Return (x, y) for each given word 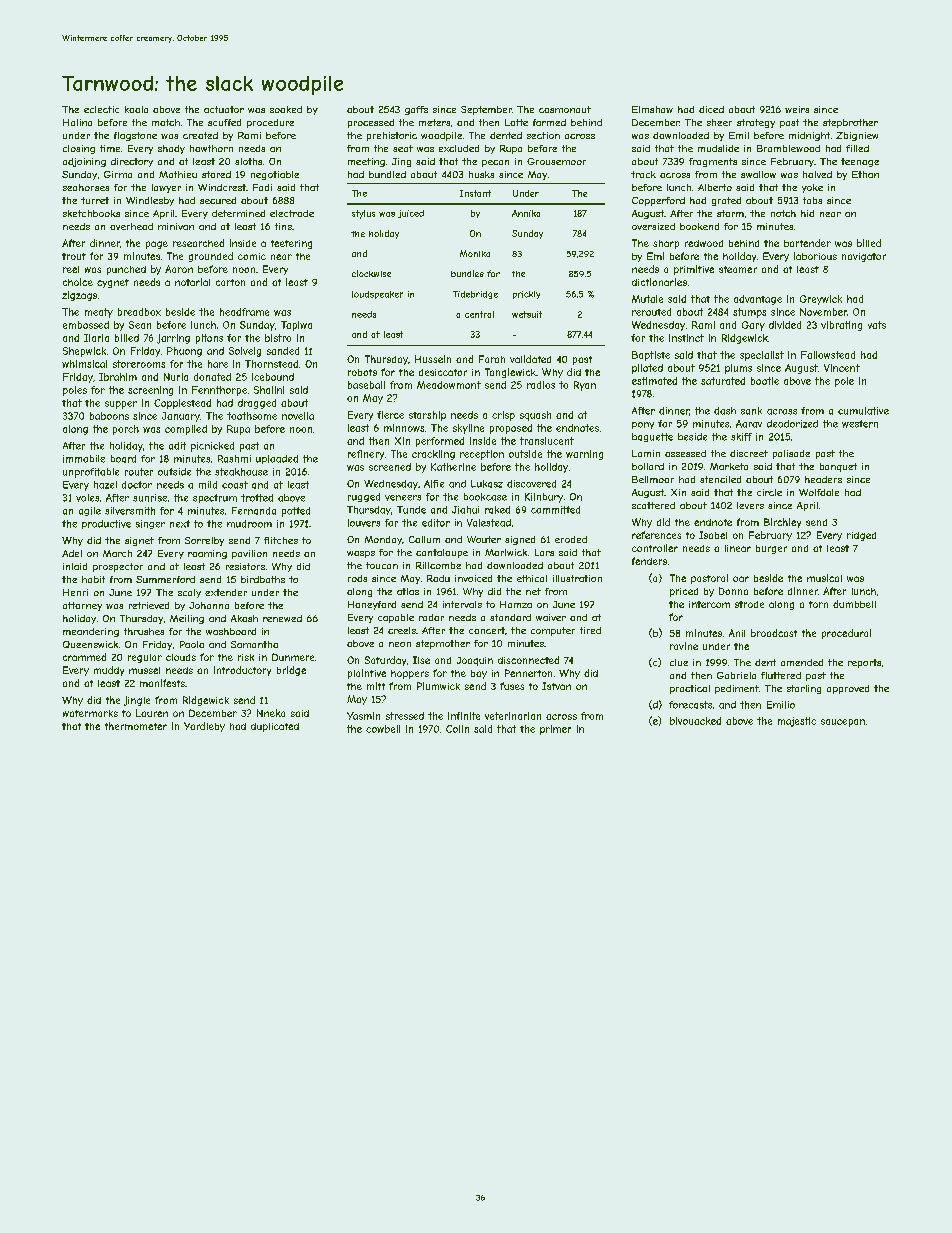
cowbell (383, 729)
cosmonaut (565, 109)
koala (136, 109)
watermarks (90, 713)
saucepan (843, 723)
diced (711, 109)
